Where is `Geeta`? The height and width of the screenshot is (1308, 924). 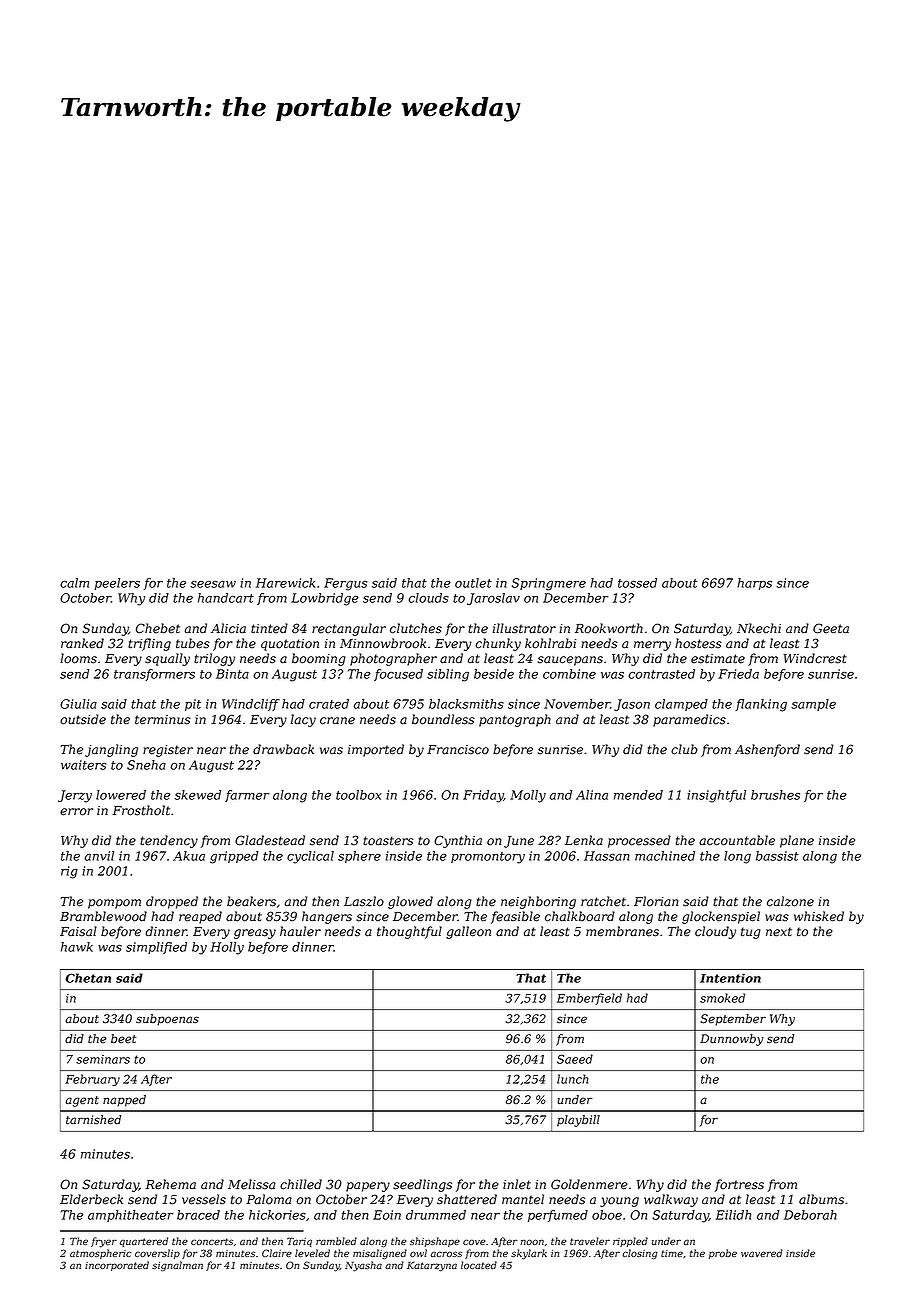
Geeta is located at coordinates (831, 628).
